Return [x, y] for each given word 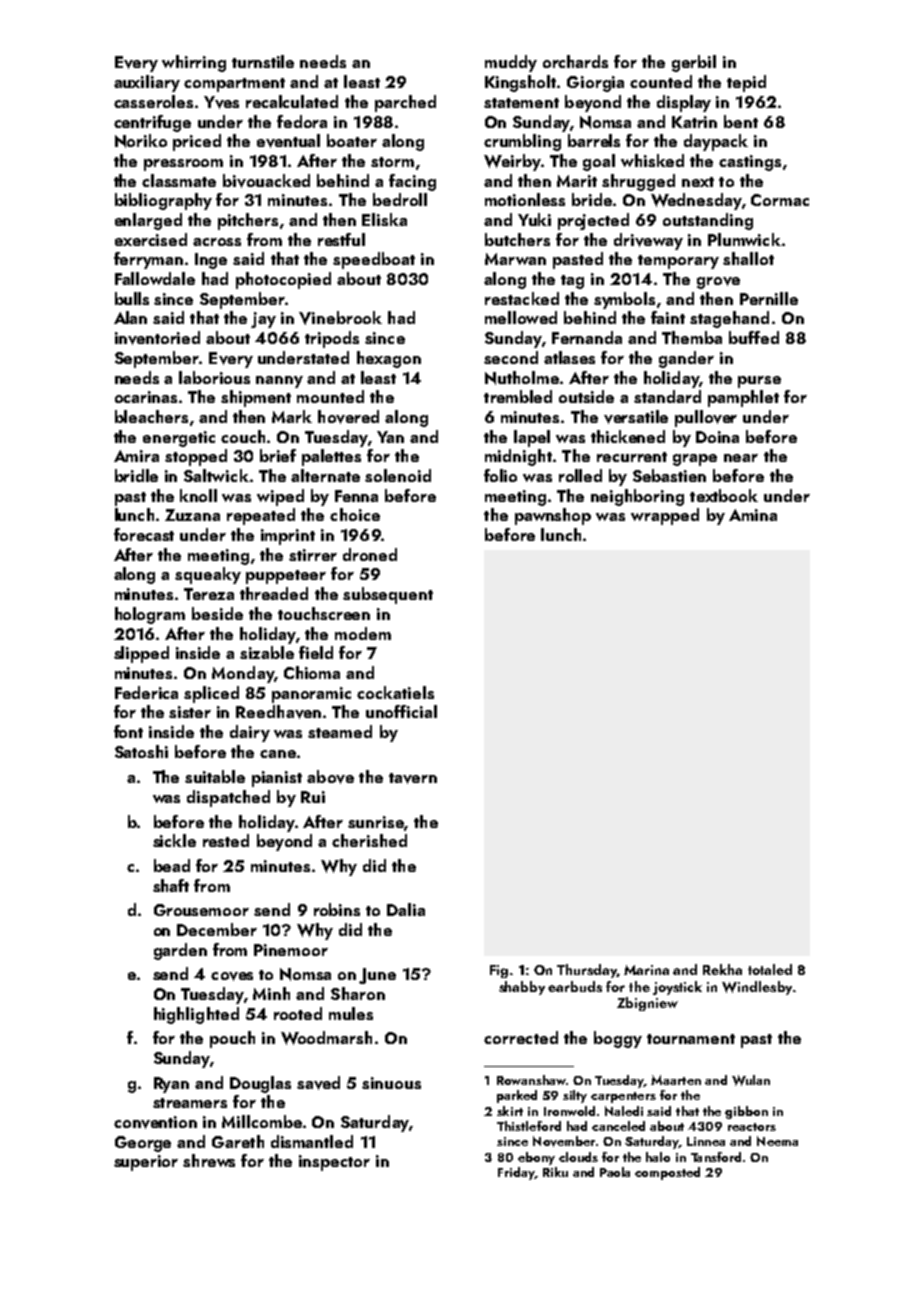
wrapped [665, 516]
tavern [413, 778]
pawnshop [553, 516]
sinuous [391, 1083]
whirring [194, 63]
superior [146, 1163]
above [330, 777]
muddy [511, 63]
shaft [171, 885]
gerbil [694, 63]
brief [278, 455]
